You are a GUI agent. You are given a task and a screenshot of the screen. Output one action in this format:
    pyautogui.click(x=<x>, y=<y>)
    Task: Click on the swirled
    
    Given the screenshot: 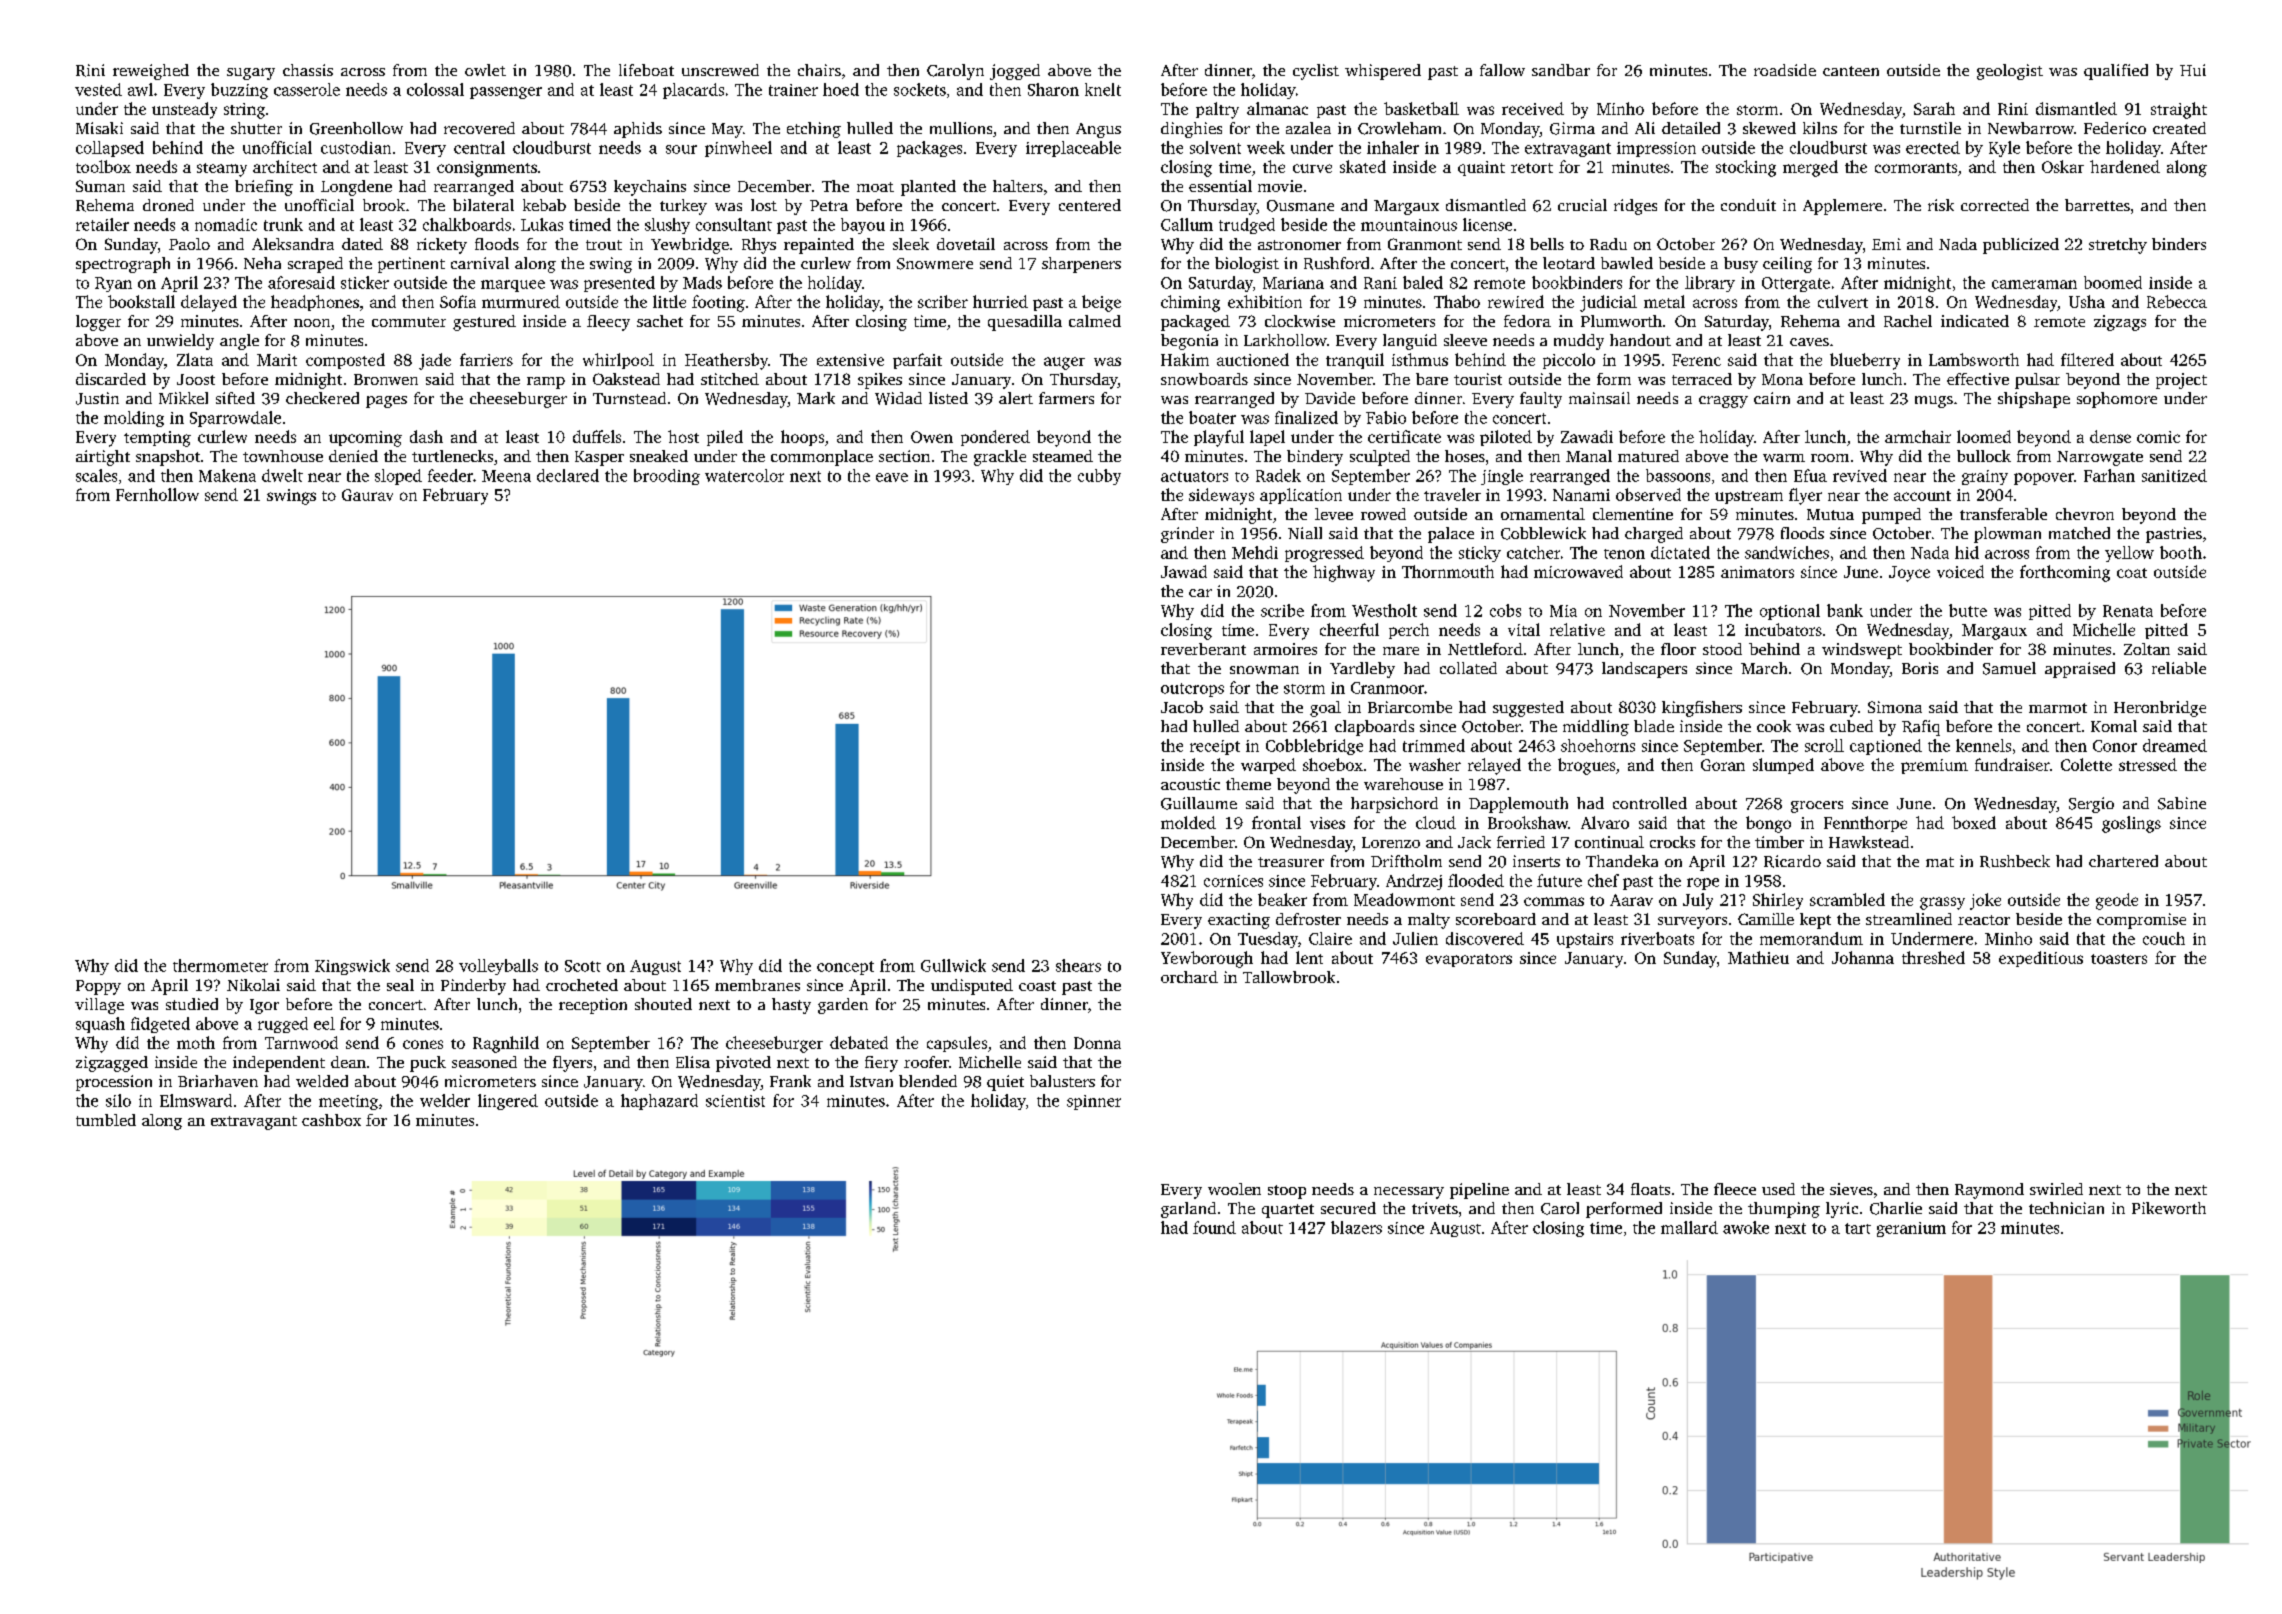 What is the action you would take?
    pyautogui.click(x=2056, y=1189)
